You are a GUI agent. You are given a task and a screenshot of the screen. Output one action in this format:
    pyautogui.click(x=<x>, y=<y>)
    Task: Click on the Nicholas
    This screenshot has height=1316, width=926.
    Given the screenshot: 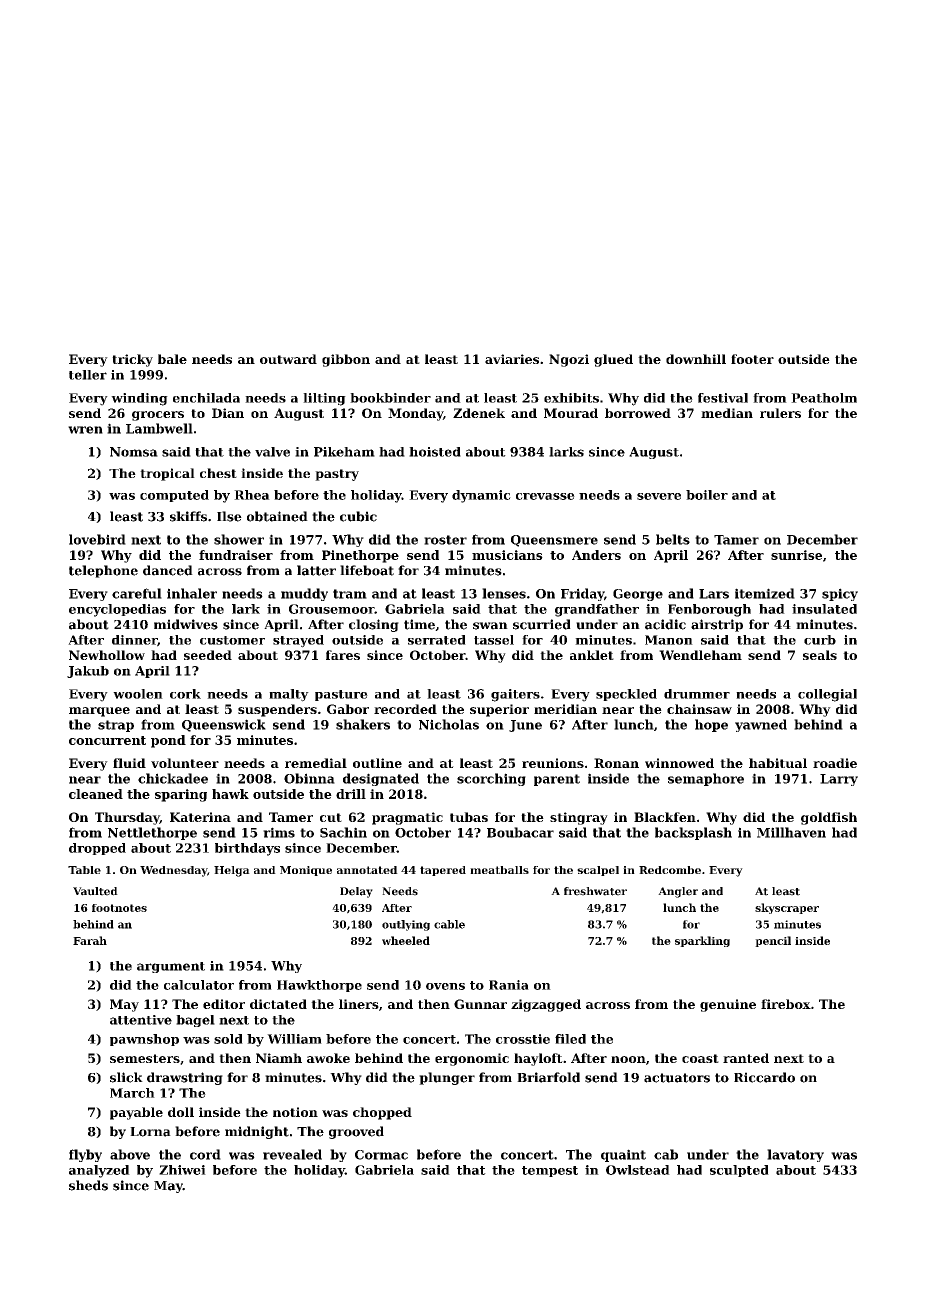 What is the action you would take?
    pyautogui.click(x=449, y=724)
